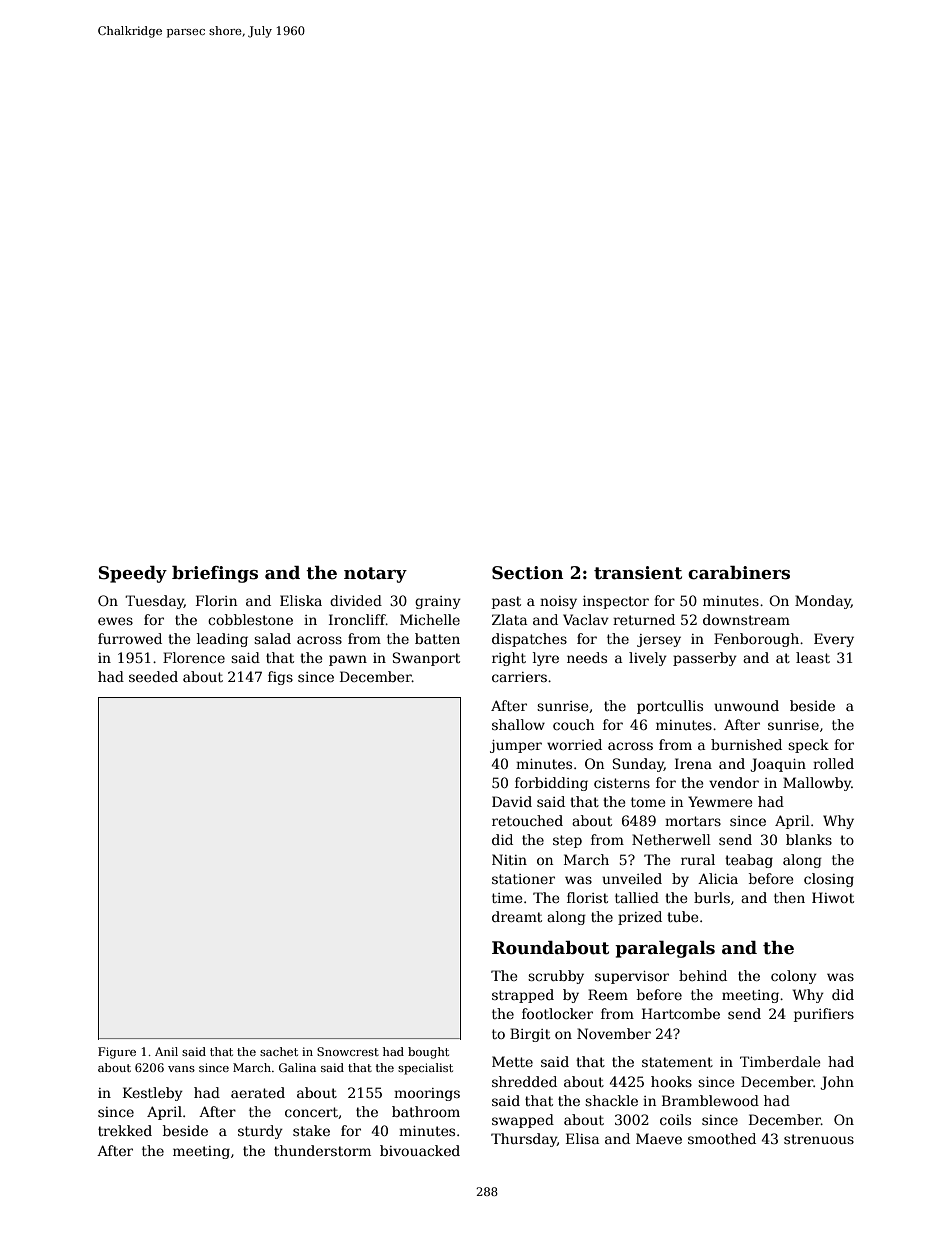  Describe the element at coordinates (808, 746) in the screenshot. I see `speck` at that location.
